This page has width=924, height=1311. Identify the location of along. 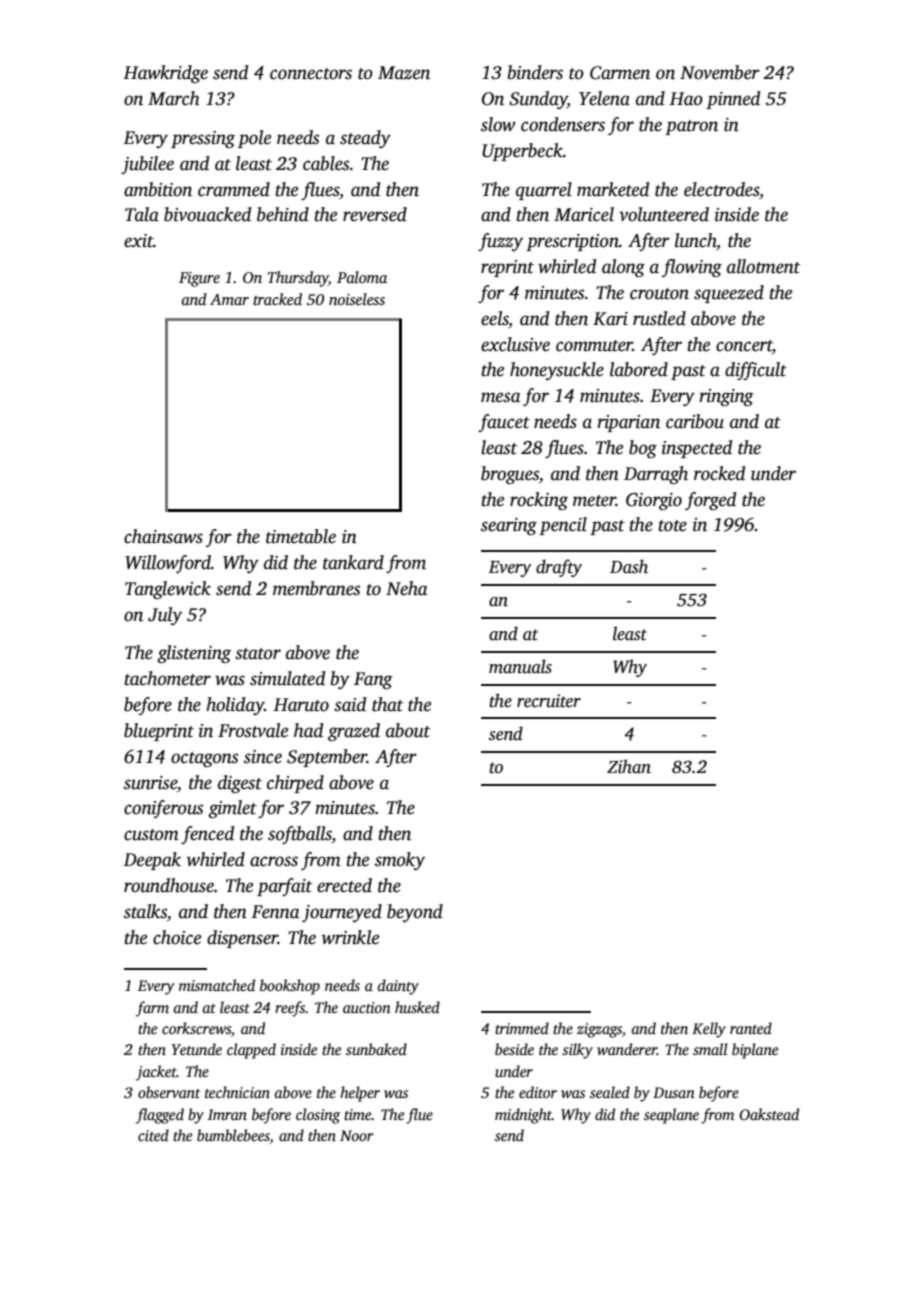
(623, 268).
